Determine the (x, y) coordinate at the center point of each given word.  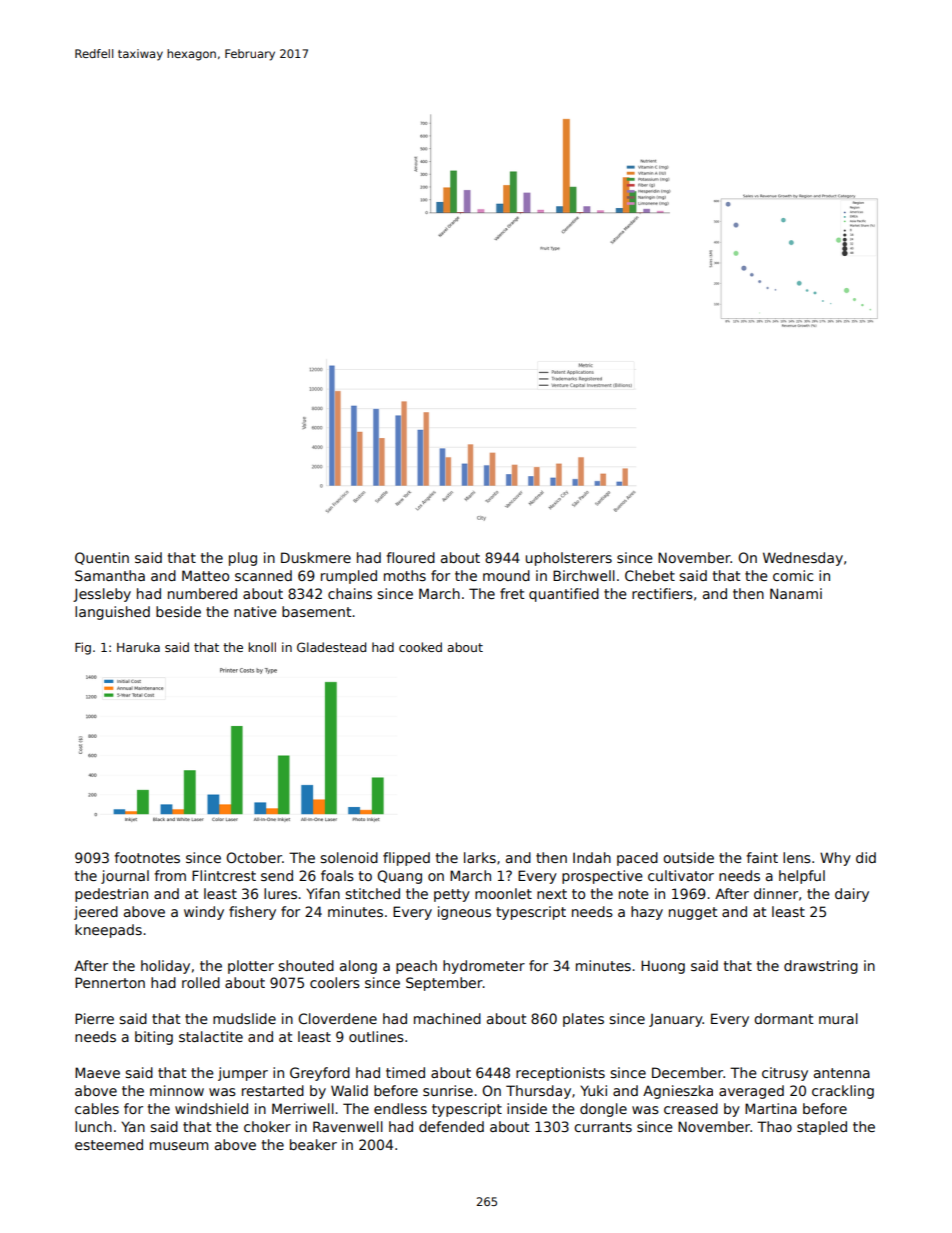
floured (410, 557)
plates (583, 1020)
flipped (406, 859)
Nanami (796, 593)
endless (400, 1108)
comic (793, 575)
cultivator (681, 875)
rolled (201, 982)
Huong (663, 967)
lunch (93, 1126)
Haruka (138, 647)
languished (112, 613)
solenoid (349, 857)
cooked (420, 647)
